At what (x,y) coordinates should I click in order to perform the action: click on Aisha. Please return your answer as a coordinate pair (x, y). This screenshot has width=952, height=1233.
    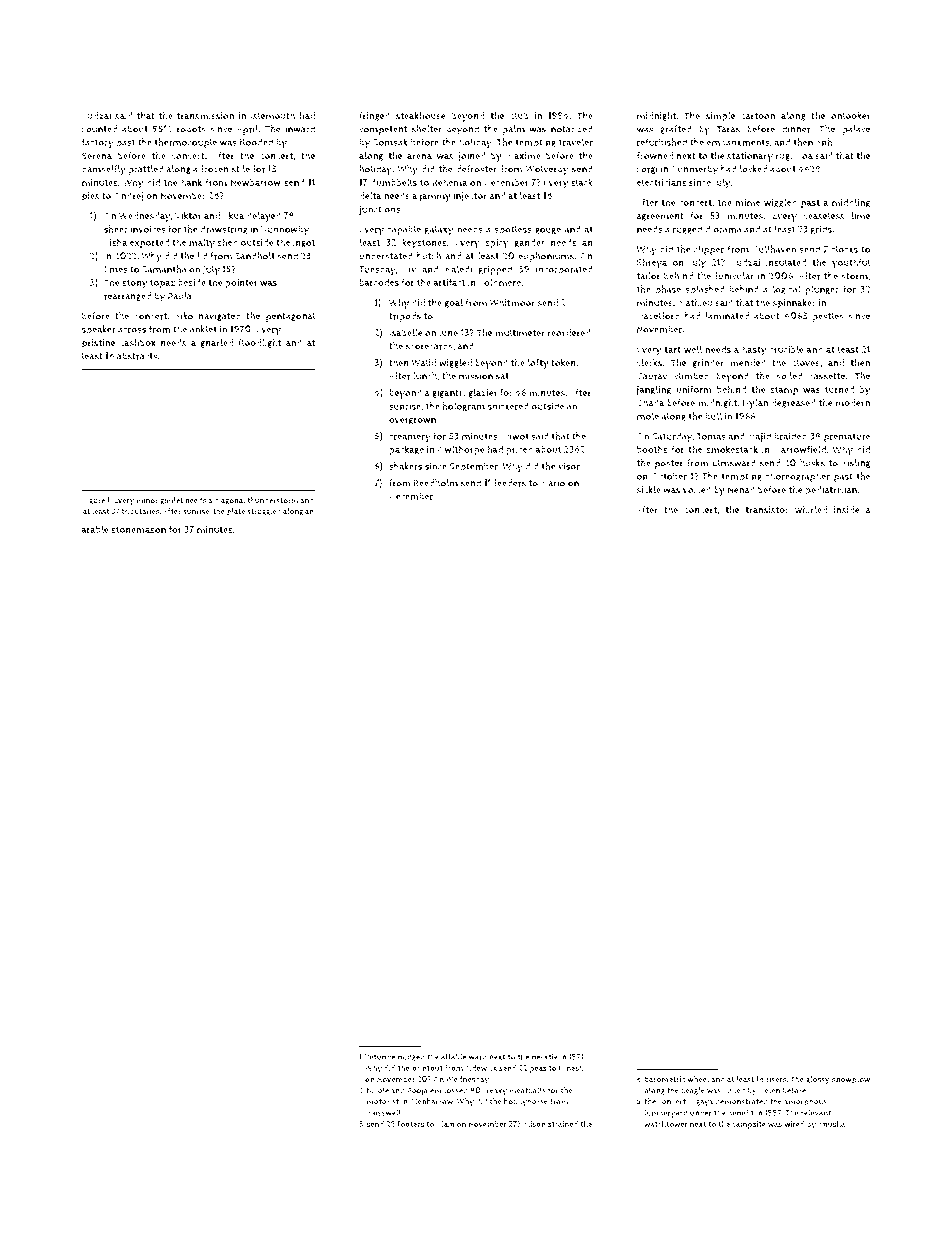
    Looking at the image, I should click on (116, 242).
